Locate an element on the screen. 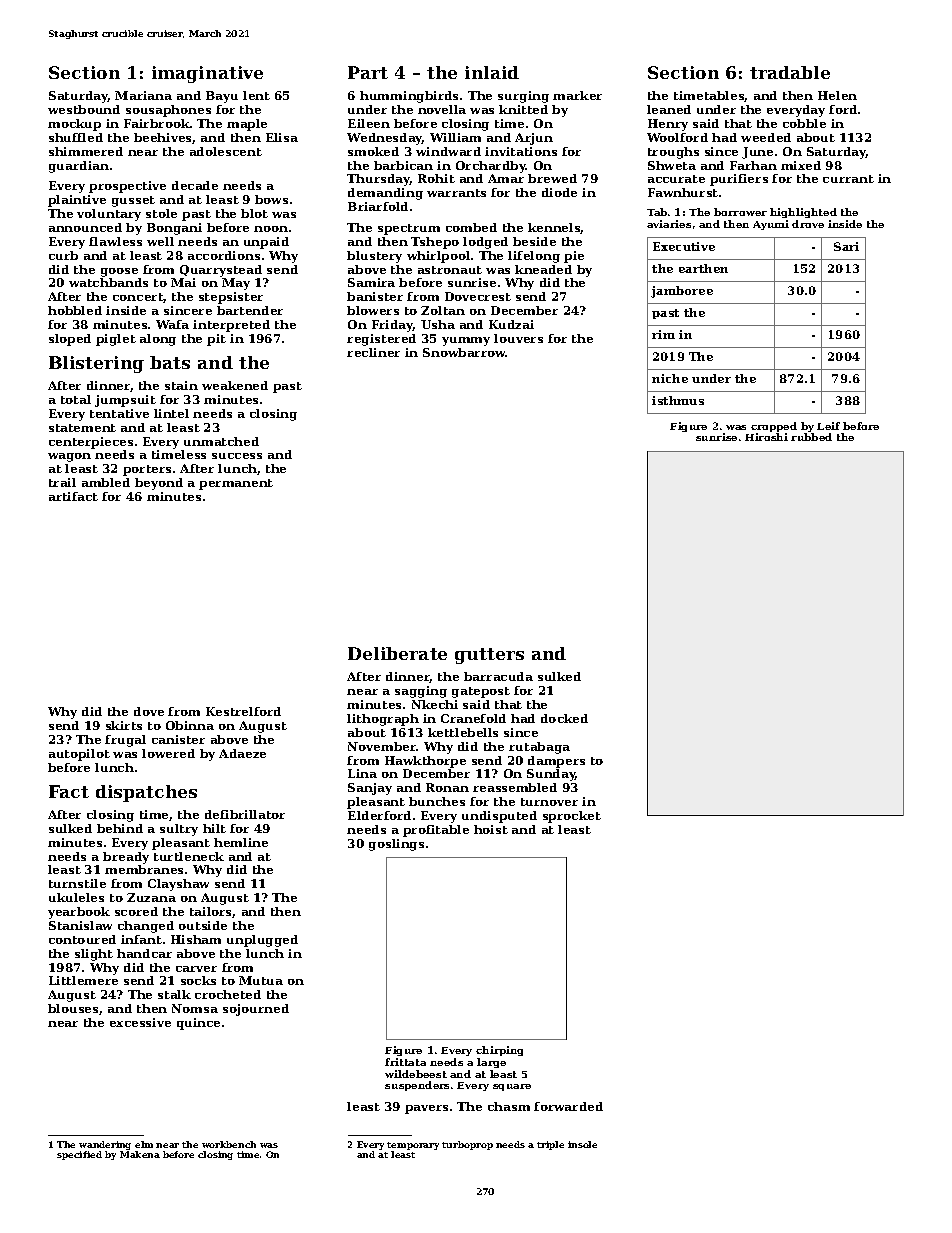  tailors is located at coordinates (211, 912).
